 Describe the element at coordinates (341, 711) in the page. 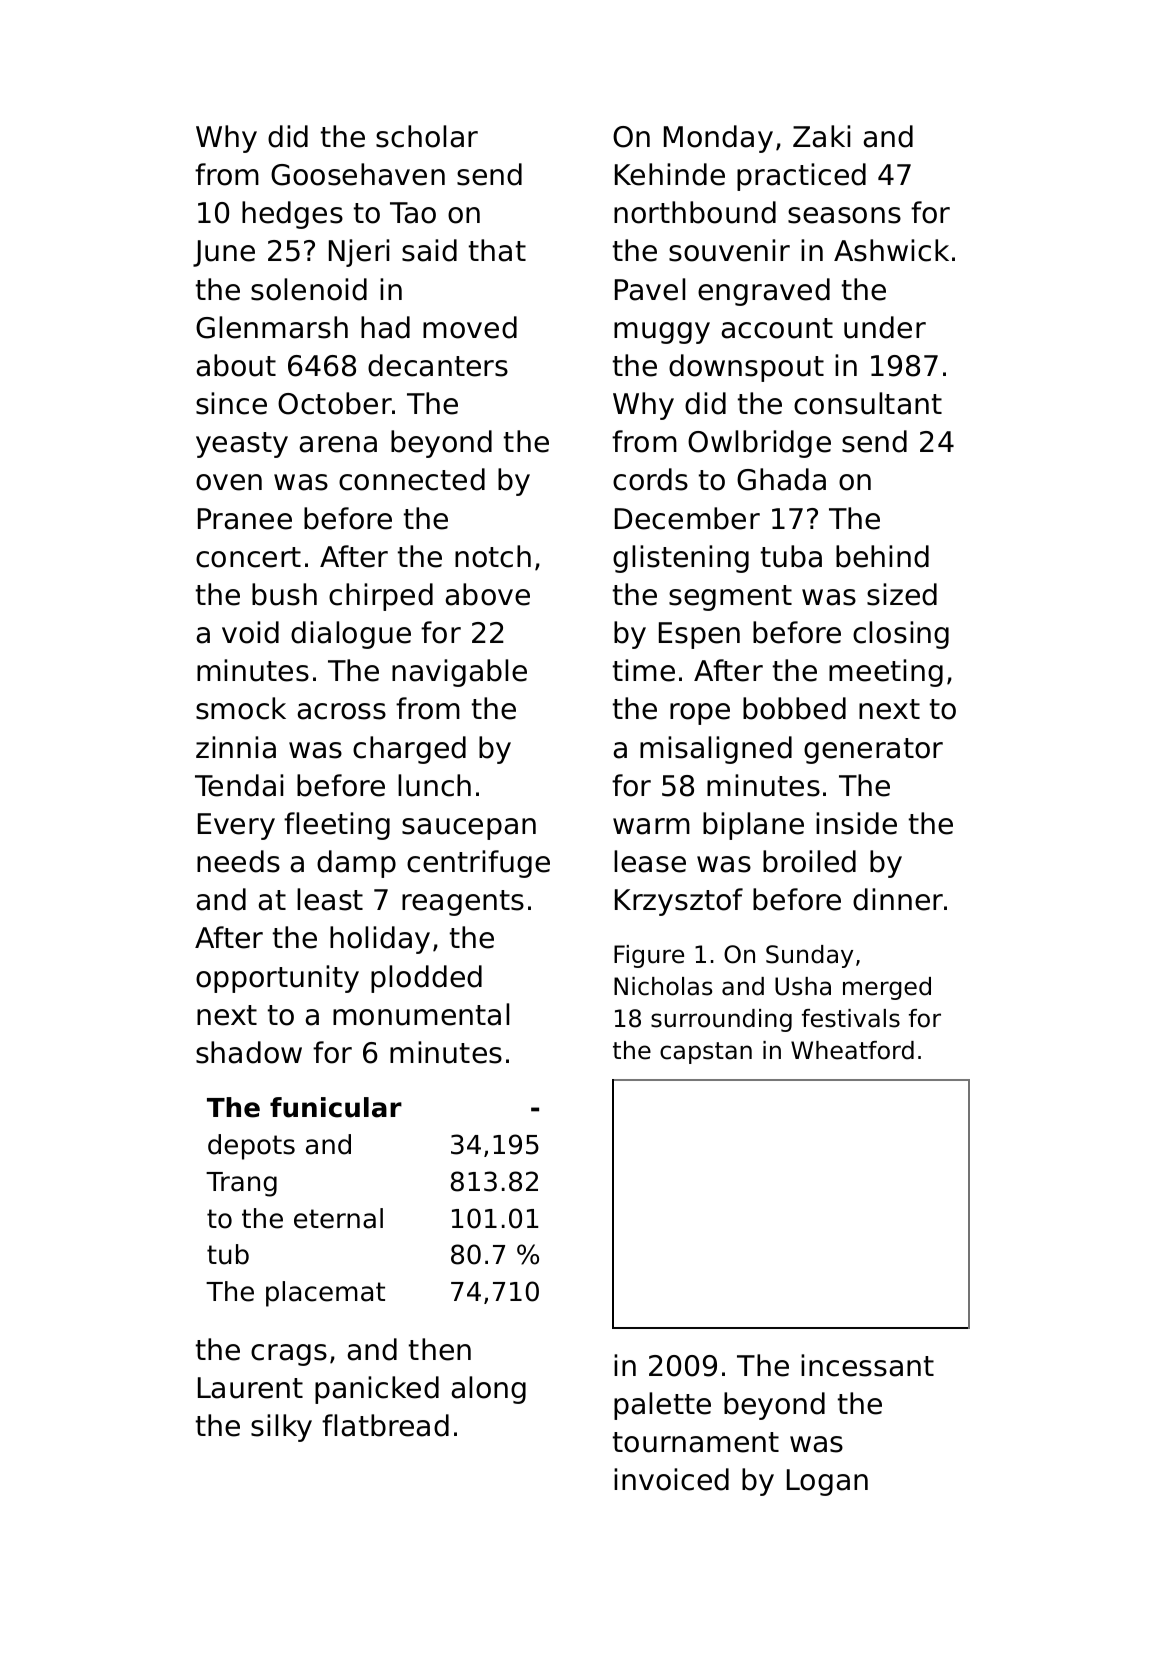

I see `across` at that location.
